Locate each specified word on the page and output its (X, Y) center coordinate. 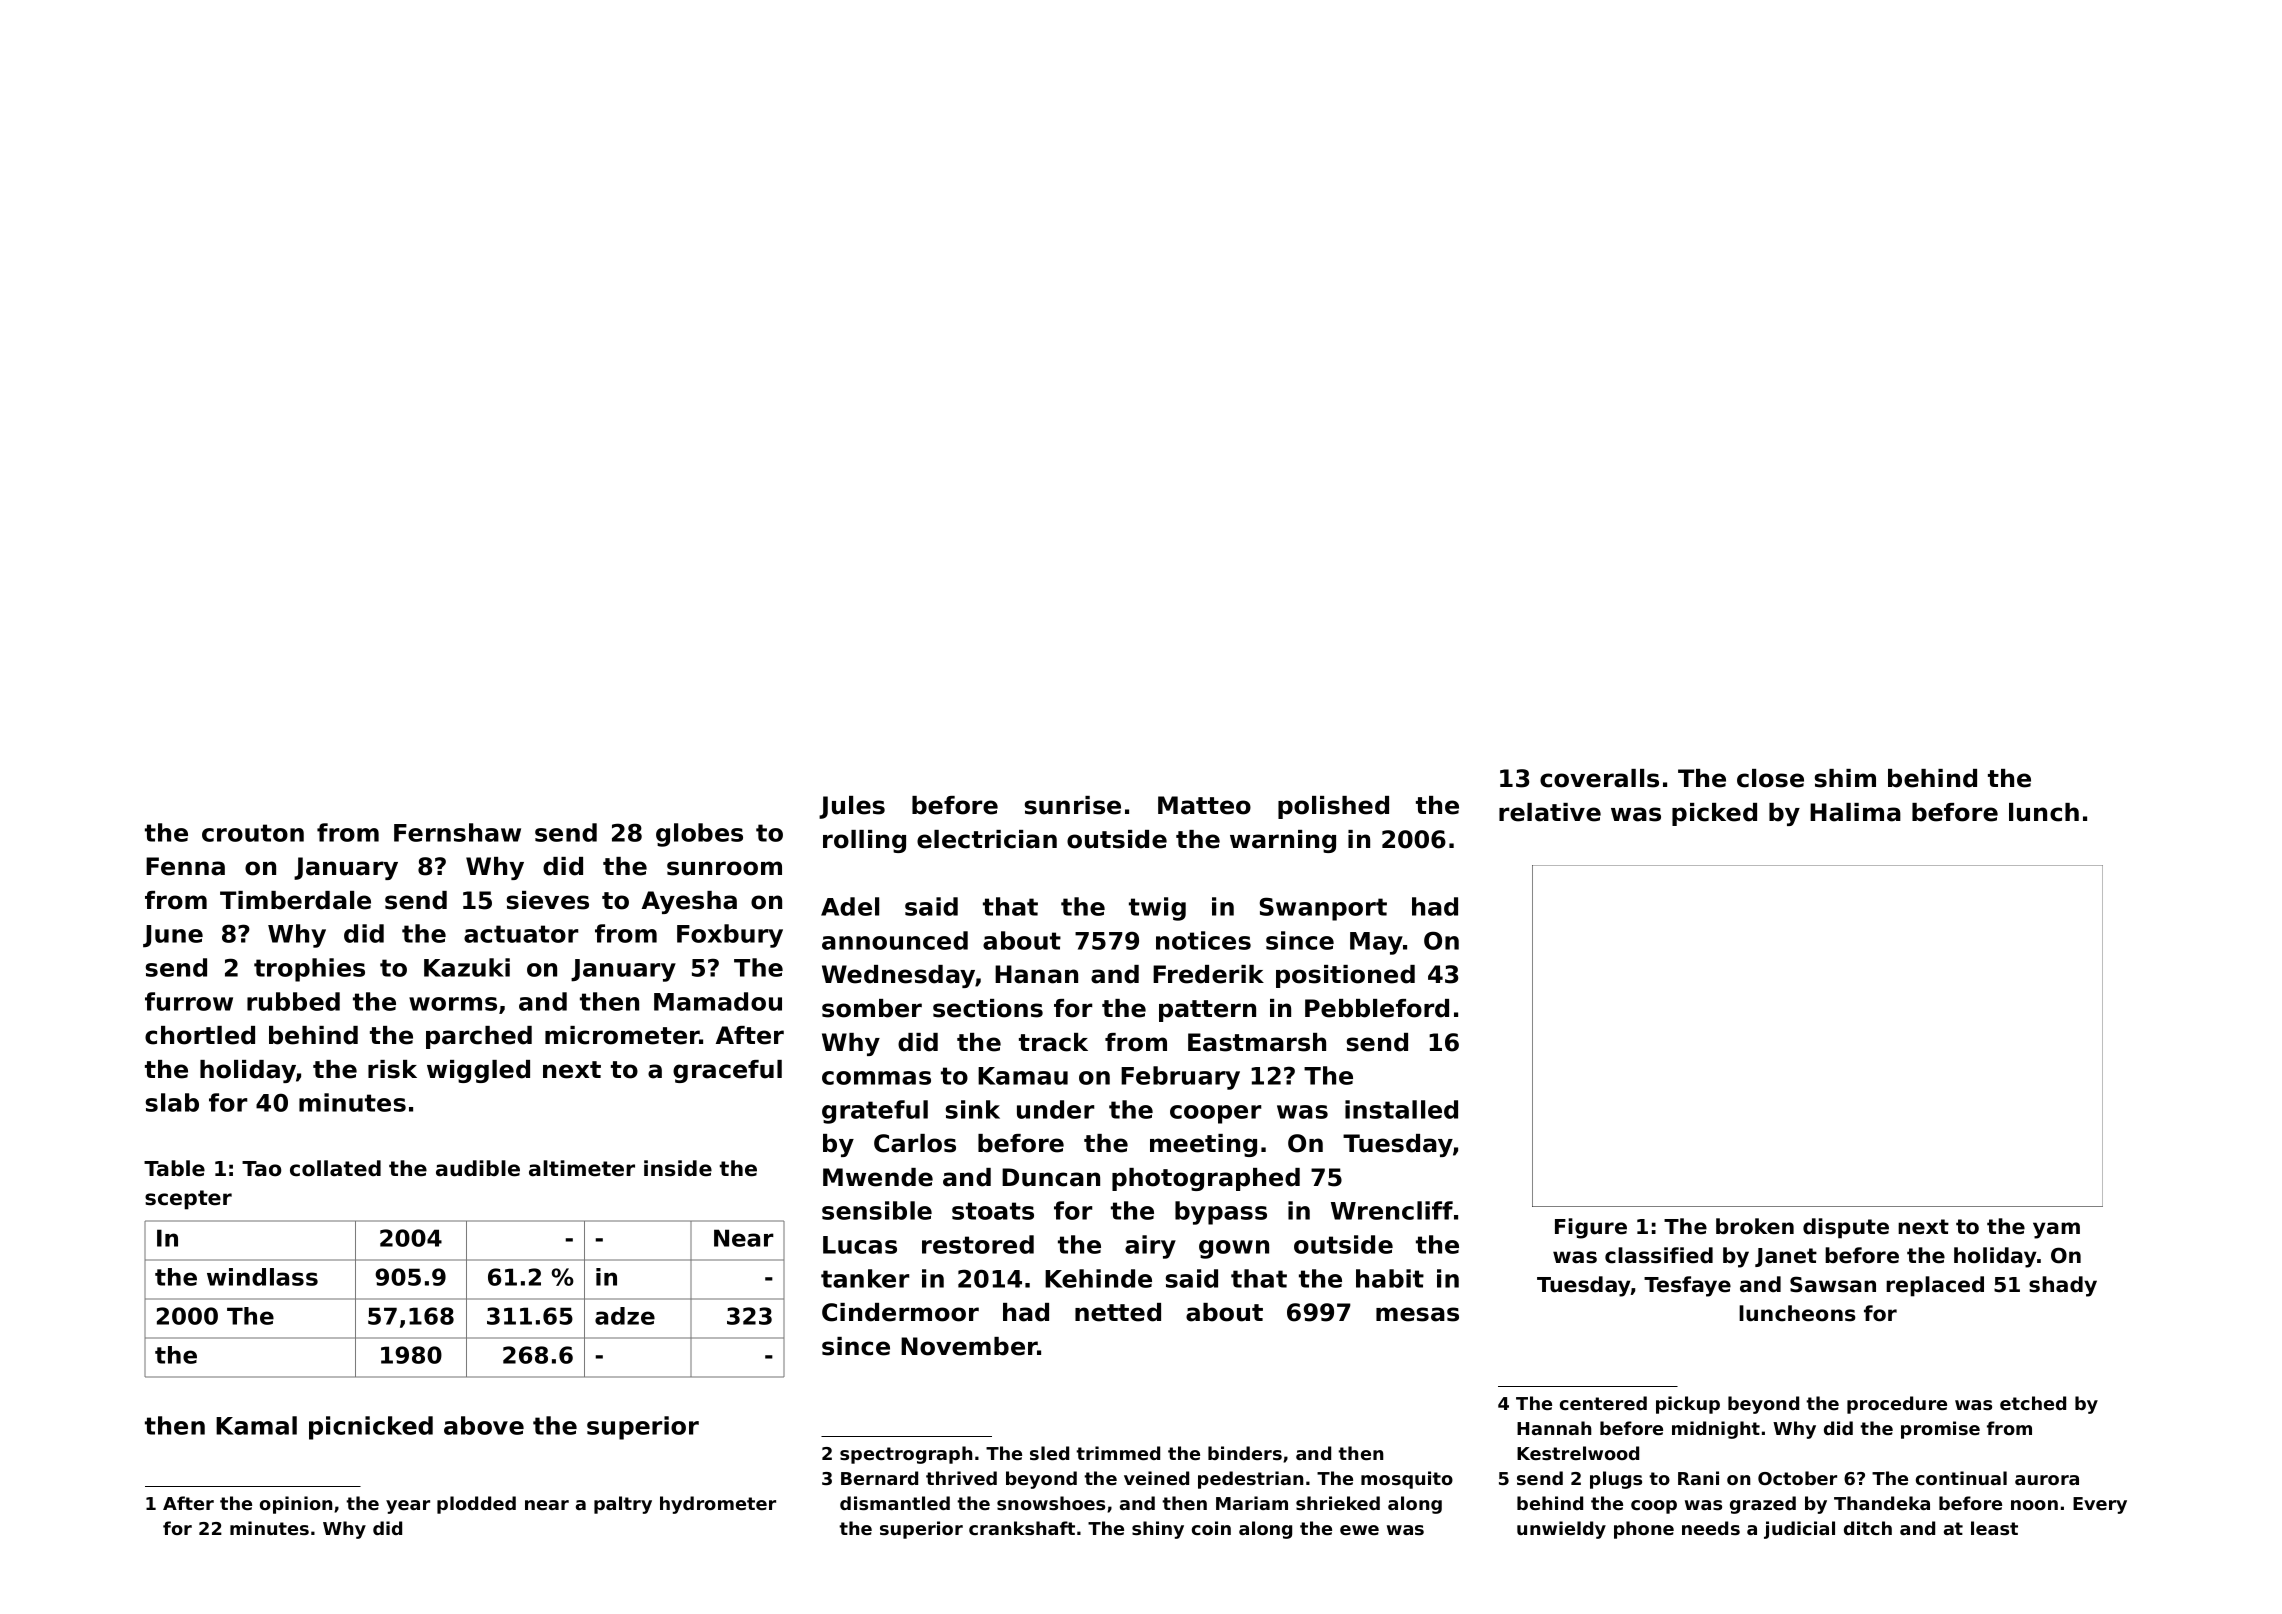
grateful (875, 1112)
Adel (850, 906)
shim (1845, 778)
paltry (623, 1505)
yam (2056, 1230)
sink (973, 1109)
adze (625, 1316)
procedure (1897, 1405)
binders (1245, 1453)
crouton (253, 833)
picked (1714, 814)
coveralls (1599, 778)
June (173, 936)
